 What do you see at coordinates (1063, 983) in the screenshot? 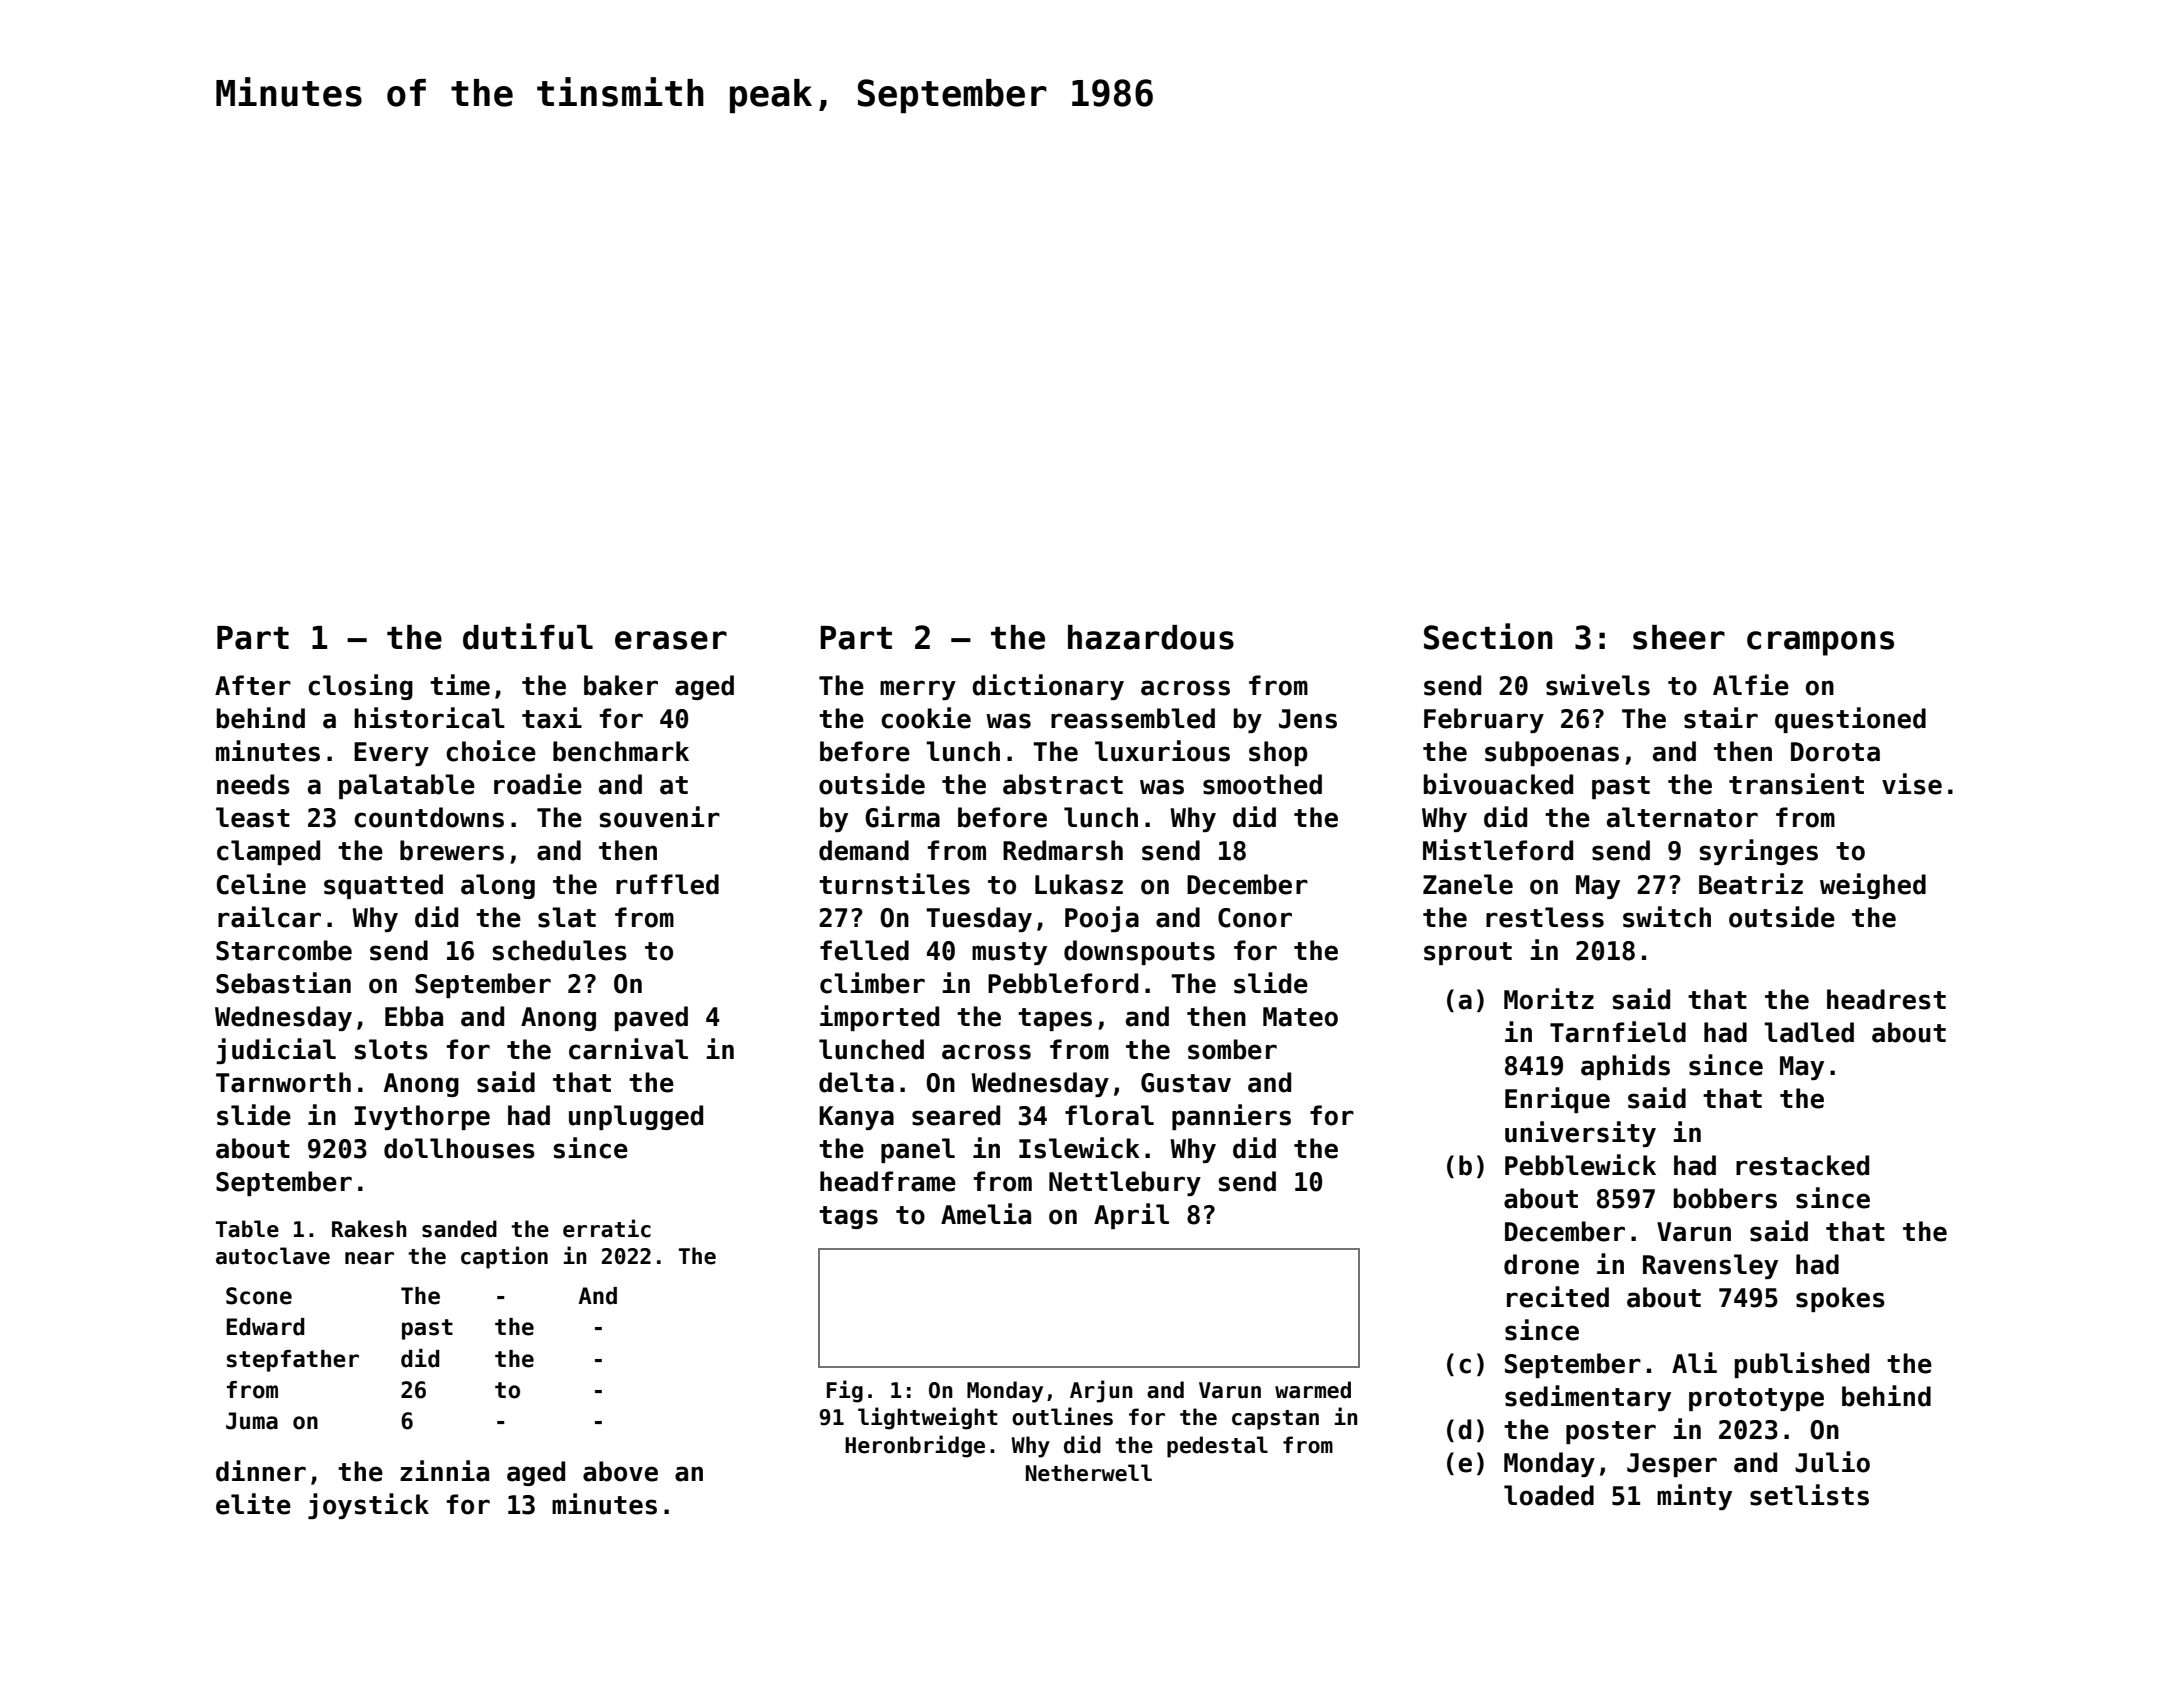
I see `Pebbleford` at bounding box center [1063, 983].
